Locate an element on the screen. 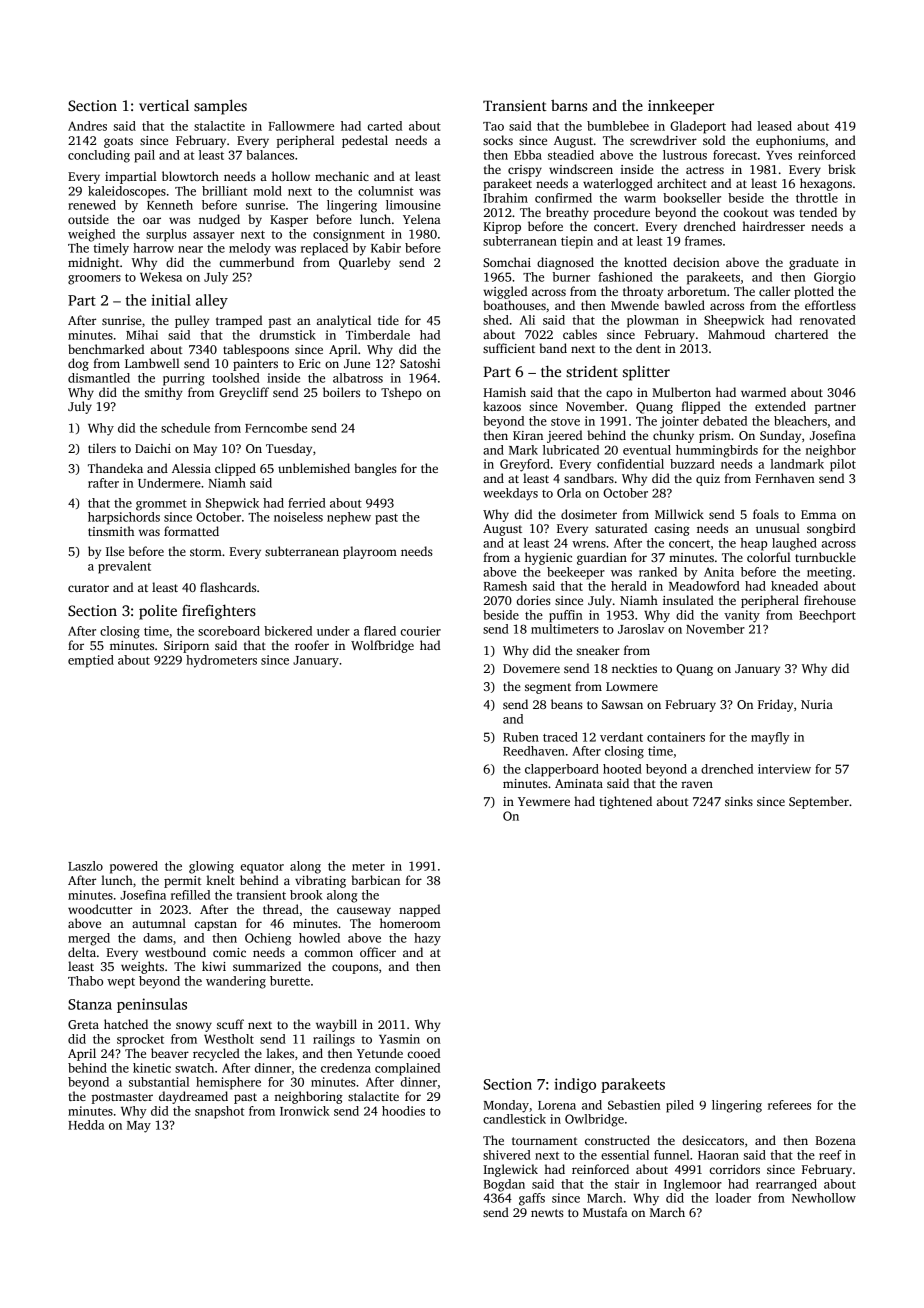 Image resolution: width=924 pixels, height=1308 pixels. containers is located at coordinates (676, 737).
